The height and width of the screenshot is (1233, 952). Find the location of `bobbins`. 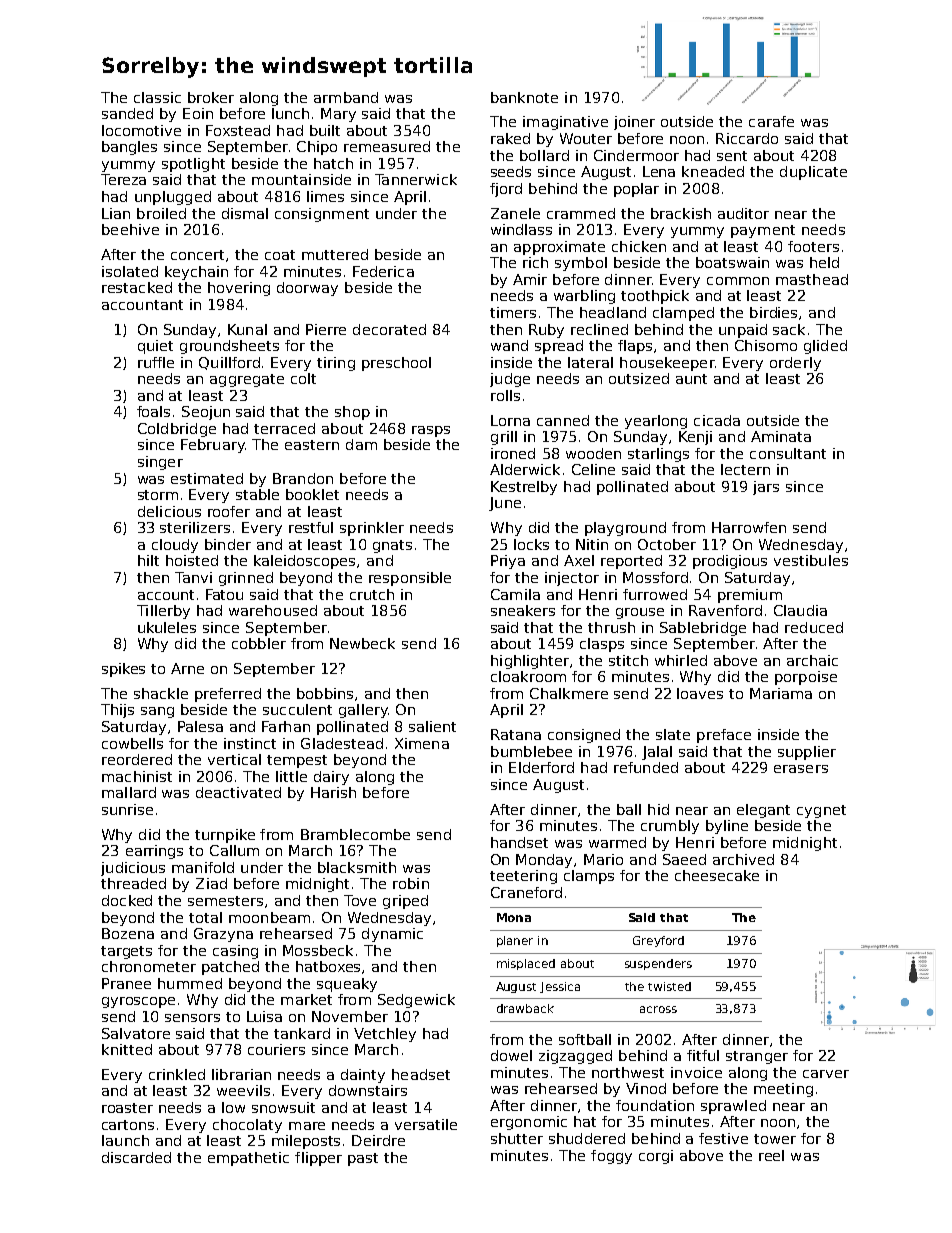

bobbins is located at coordinates (325, 693).
